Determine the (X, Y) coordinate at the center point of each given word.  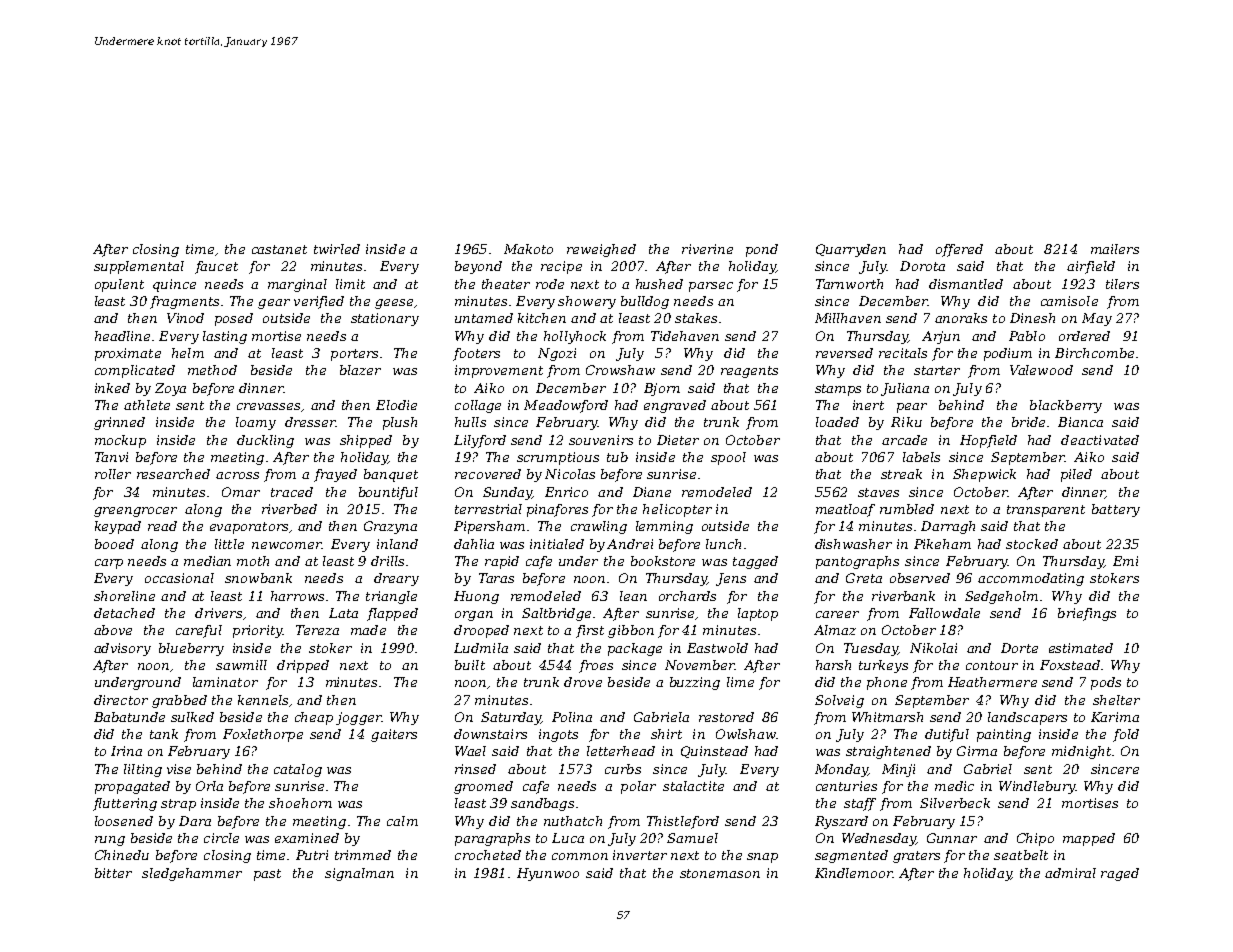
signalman (359, 874)
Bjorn (662, 389)
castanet (279, 249)
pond (762, 250)
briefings (1087, 614)
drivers (218, 613)
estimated (1081, 648)
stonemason (720, 873)
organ (474, 616)
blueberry (191, 649)
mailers (1115, 249)
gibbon (631, 631)
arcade (904, 440)
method (212, 370)
